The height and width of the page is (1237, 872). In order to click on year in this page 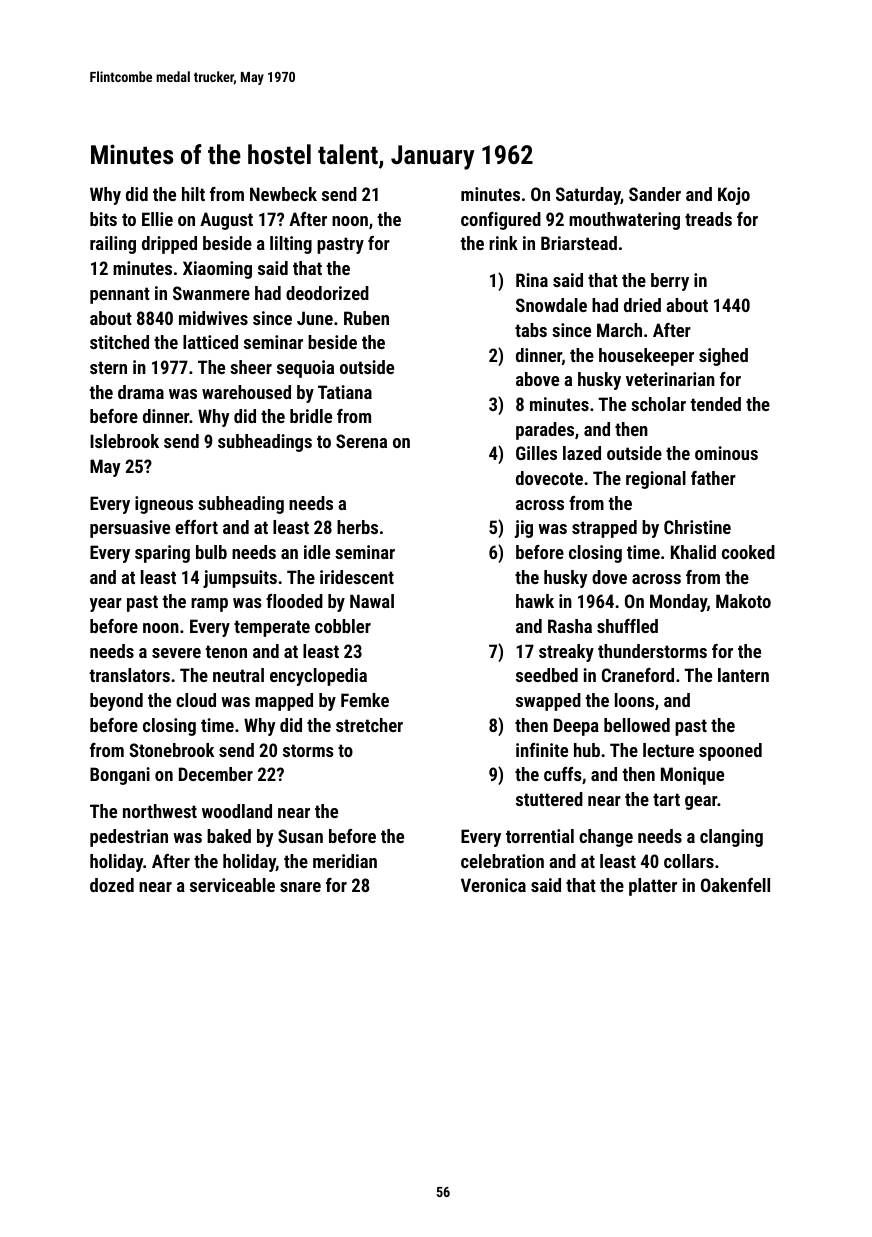, I will do `click(106, 605)`.
